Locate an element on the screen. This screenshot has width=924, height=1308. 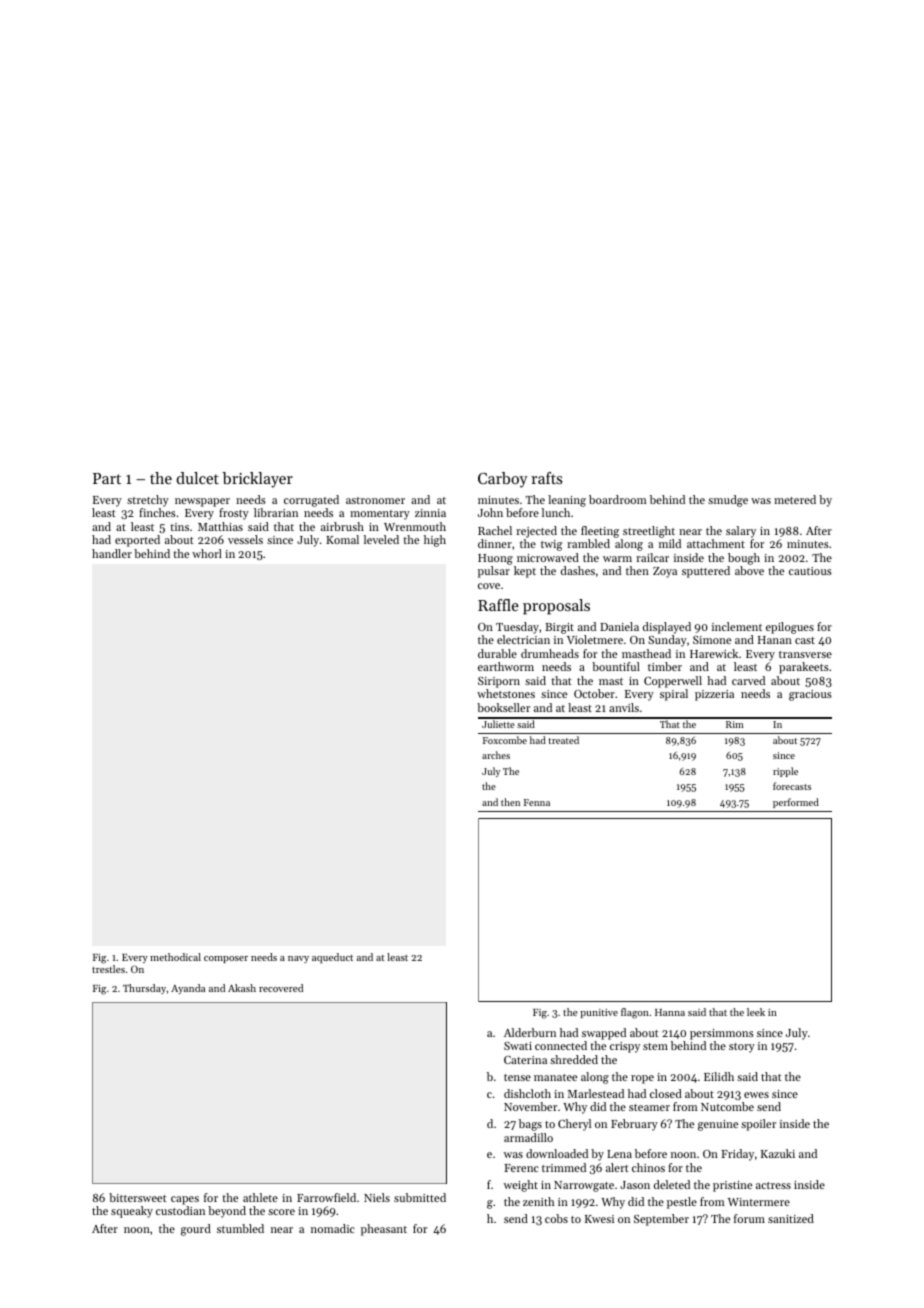
Part is located at coordinates (107, 478).
